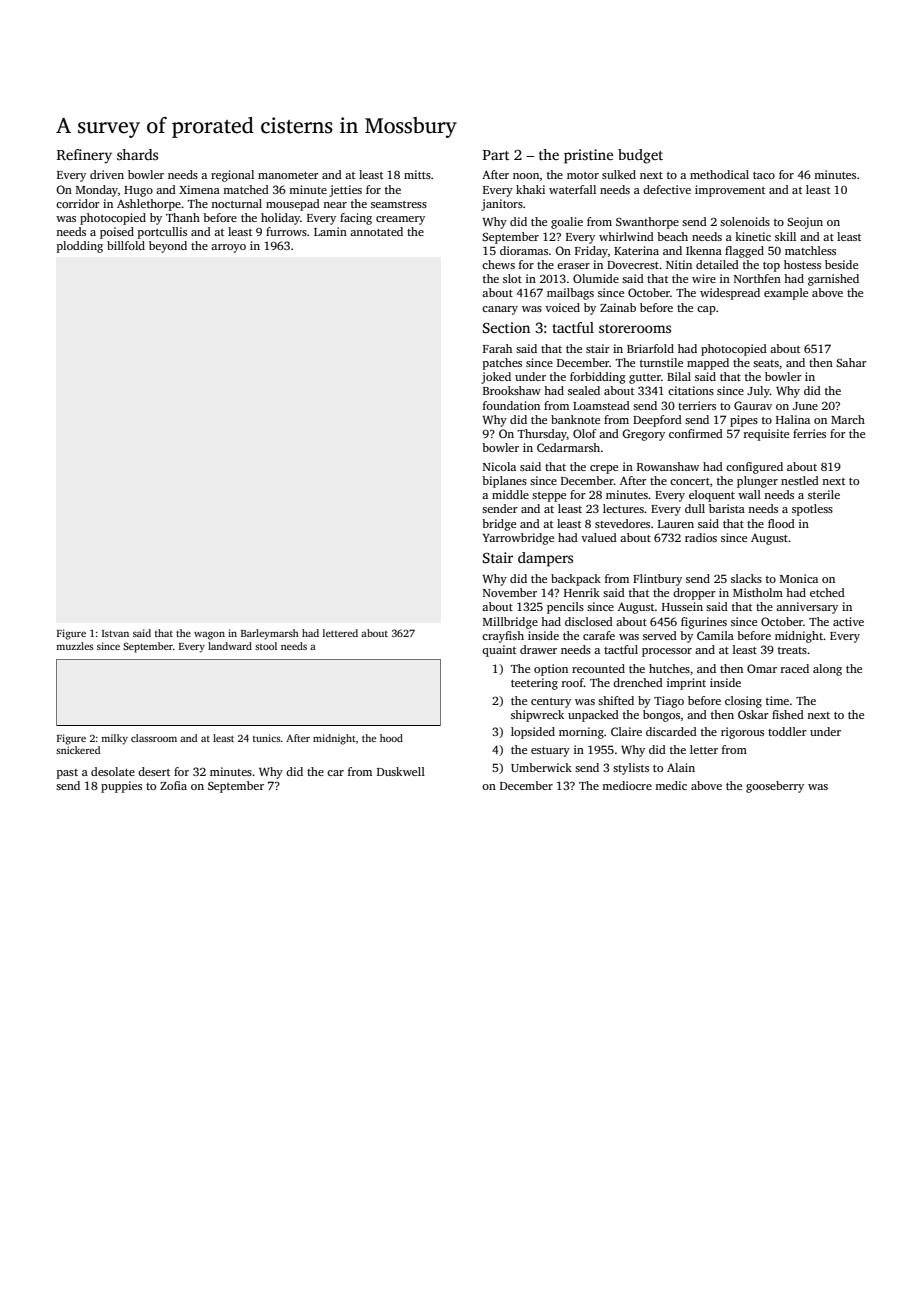  What do you see at coordinates (80, 247) in the page?
I see `plodding` at bounding box center [80, 247].
